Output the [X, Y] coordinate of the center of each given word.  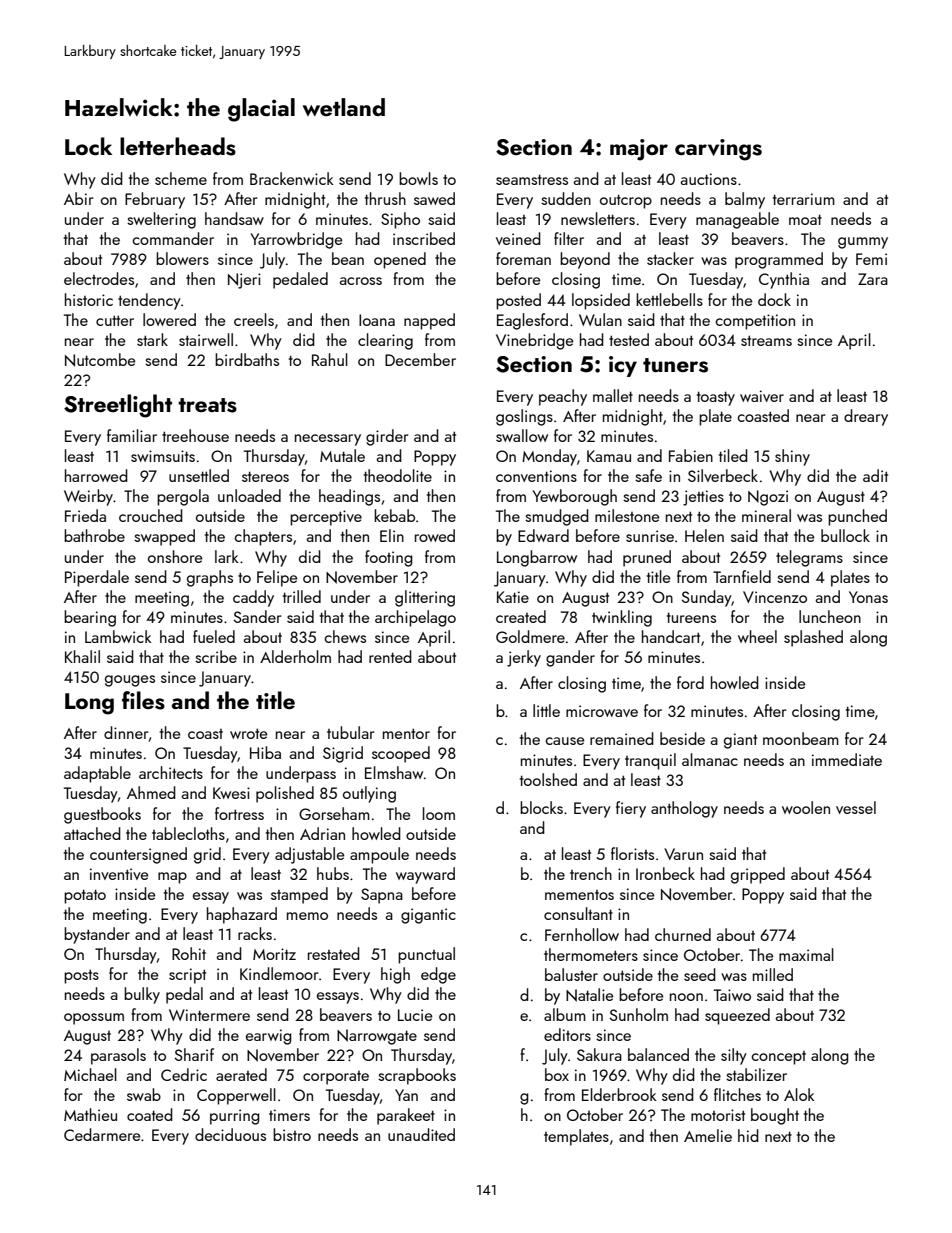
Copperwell [236, 1096]
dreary [866, 417]
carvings [718, 150]
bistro [292, 1134]
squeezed [737, 1016]
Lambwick [118, 636]
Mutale [342, 455]
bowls [418, 178]
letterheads [178, 146]
